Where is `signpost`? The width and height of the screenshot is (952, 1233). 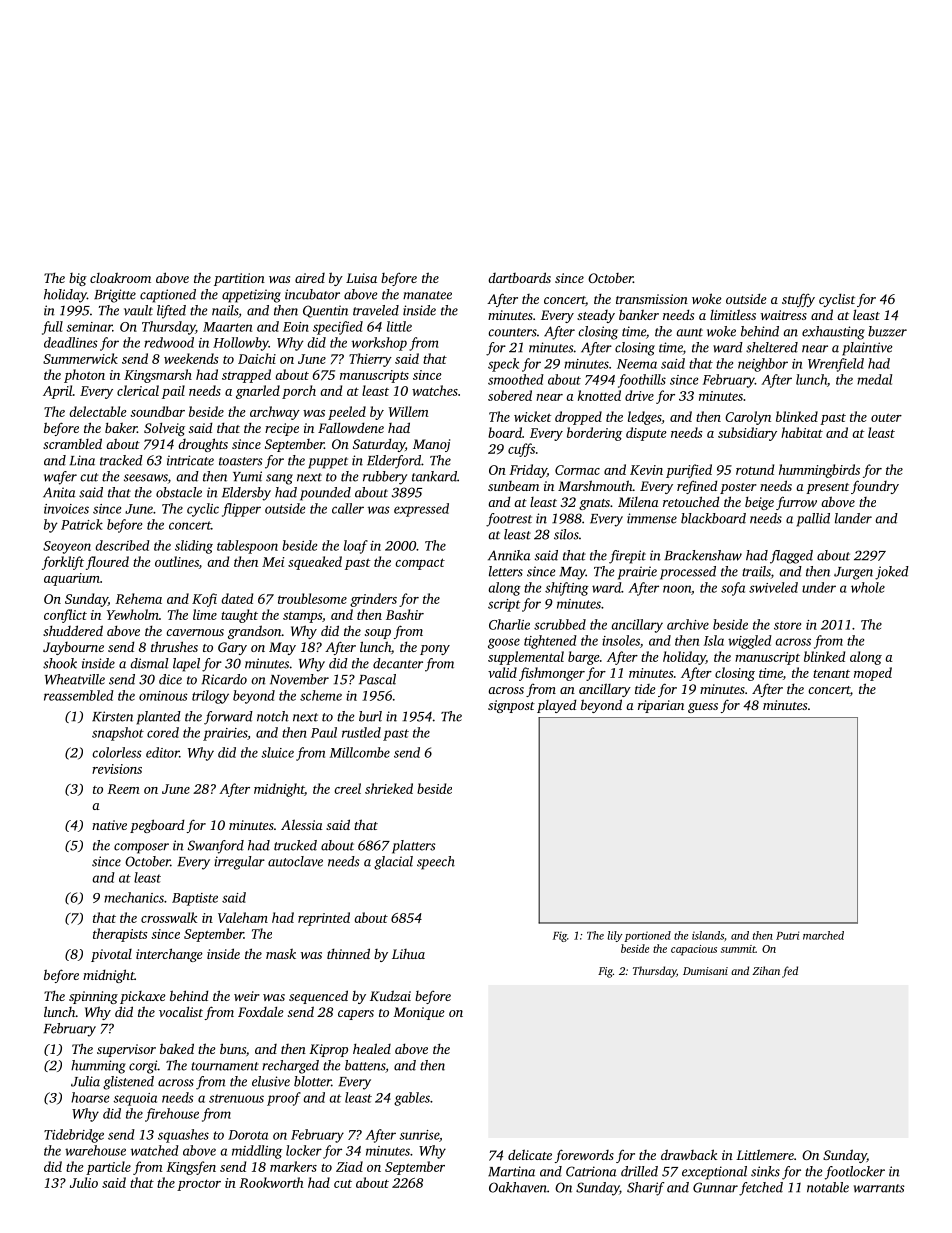
signpost is located at coordinates (511, 706).
